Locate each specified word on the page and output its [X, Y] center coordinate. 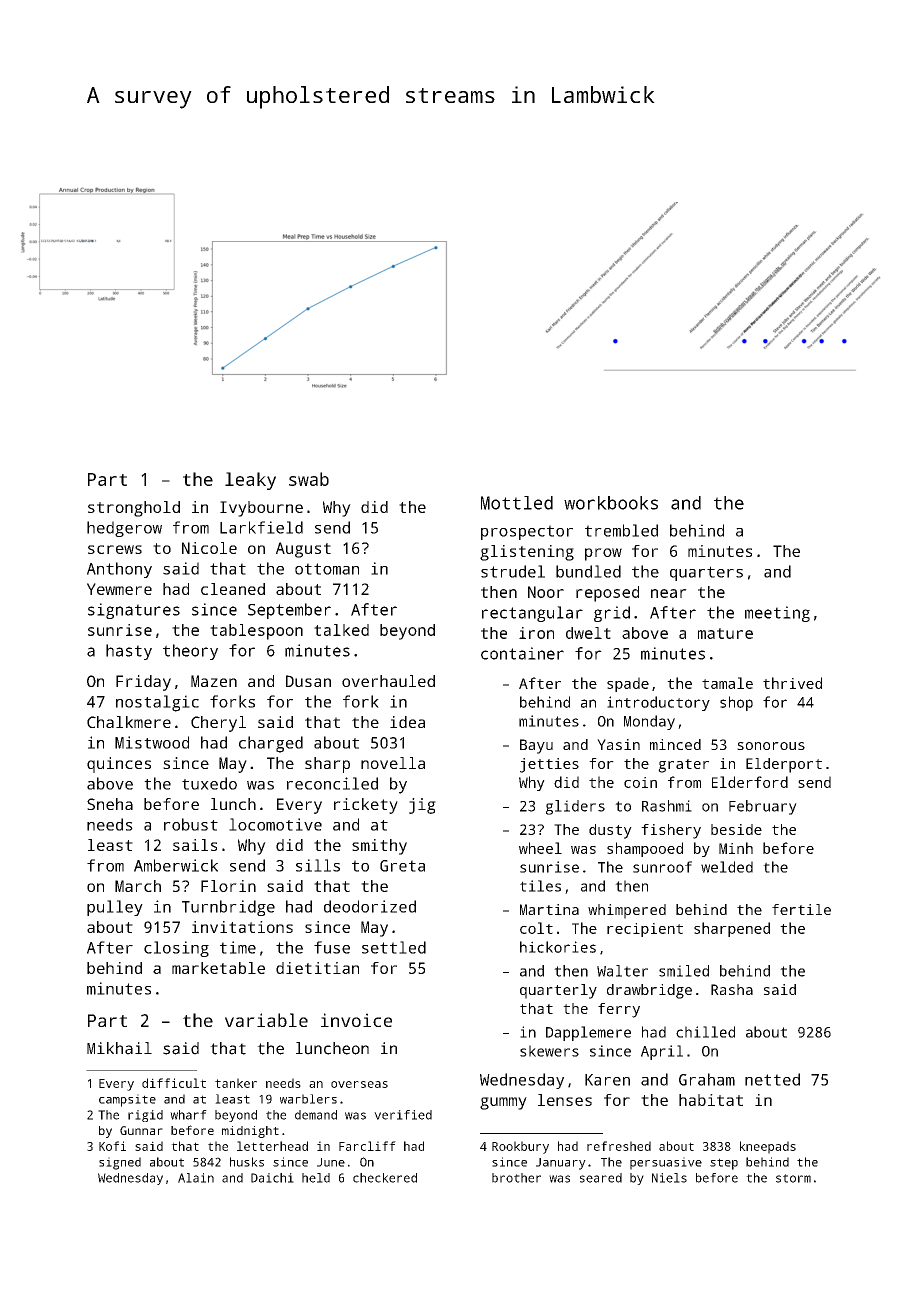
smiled [684, 971]
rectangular [532, 614]
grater [683, 766]
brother [516, 1178]
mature [725, 633]
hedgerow [124, 529]
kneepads [768, 1147]
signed [120, 1163]
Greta [402, 866]
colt [536, 928]
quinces [119, 765]
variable [266, 1020]
